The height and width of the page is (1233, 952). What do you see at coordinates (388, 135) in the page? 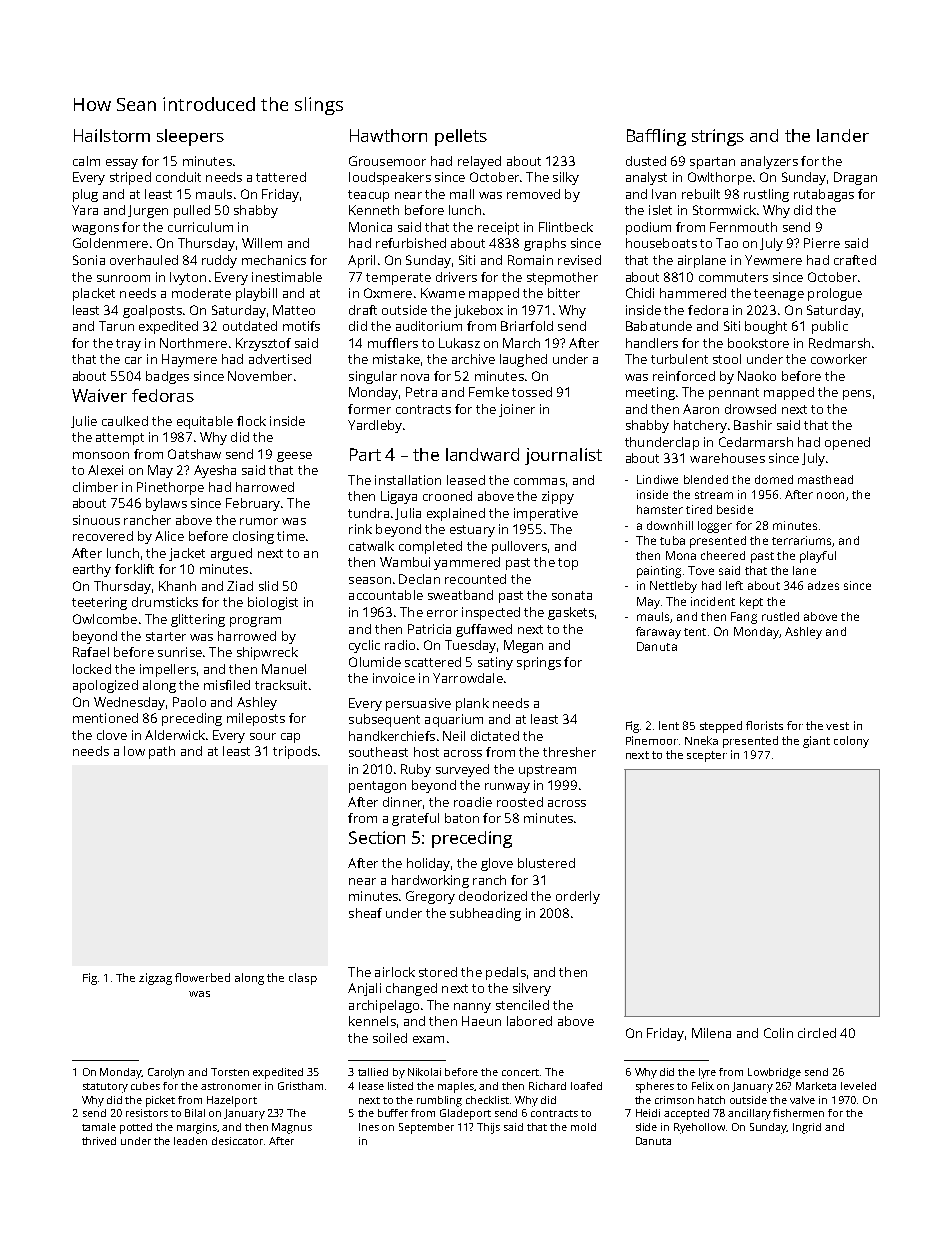
I see `Hawthorn` at bounding box center [388, 135].
